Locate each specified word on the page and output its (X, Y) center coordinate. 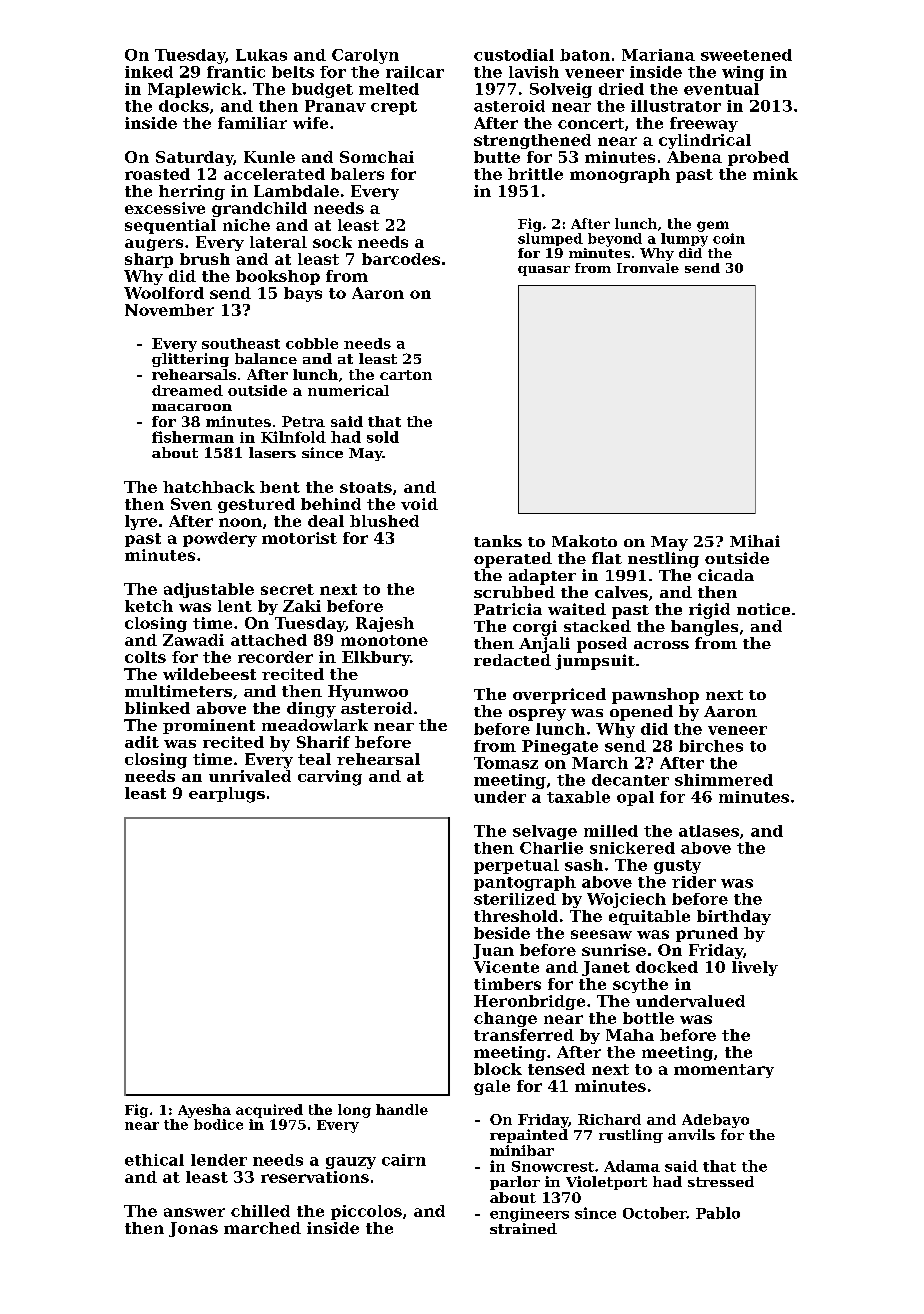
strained (523, 1228)
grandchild (259, 209)
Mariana (658, 55)
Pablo (718, 1213)
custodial (514, 55)
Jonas (193, 1229)
